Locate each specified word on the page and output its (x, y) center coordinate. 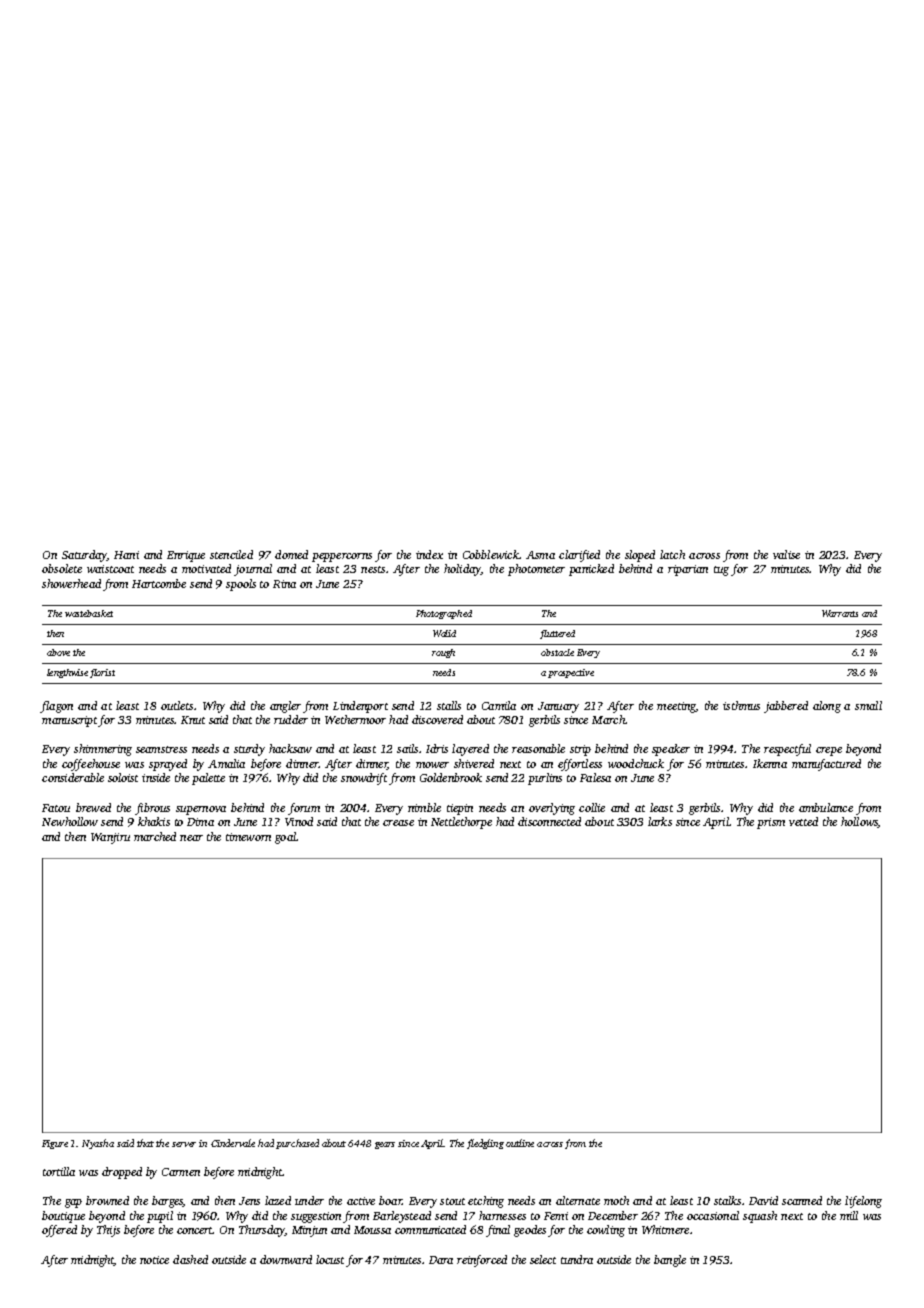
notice (154, 1260)
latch (672, 554)
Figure (55, 1144)
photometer (536, 570)
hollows (859, 822)
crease (398, 823)
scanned (802, 1200)
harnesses (502, 1215)
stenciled (231, 554)
